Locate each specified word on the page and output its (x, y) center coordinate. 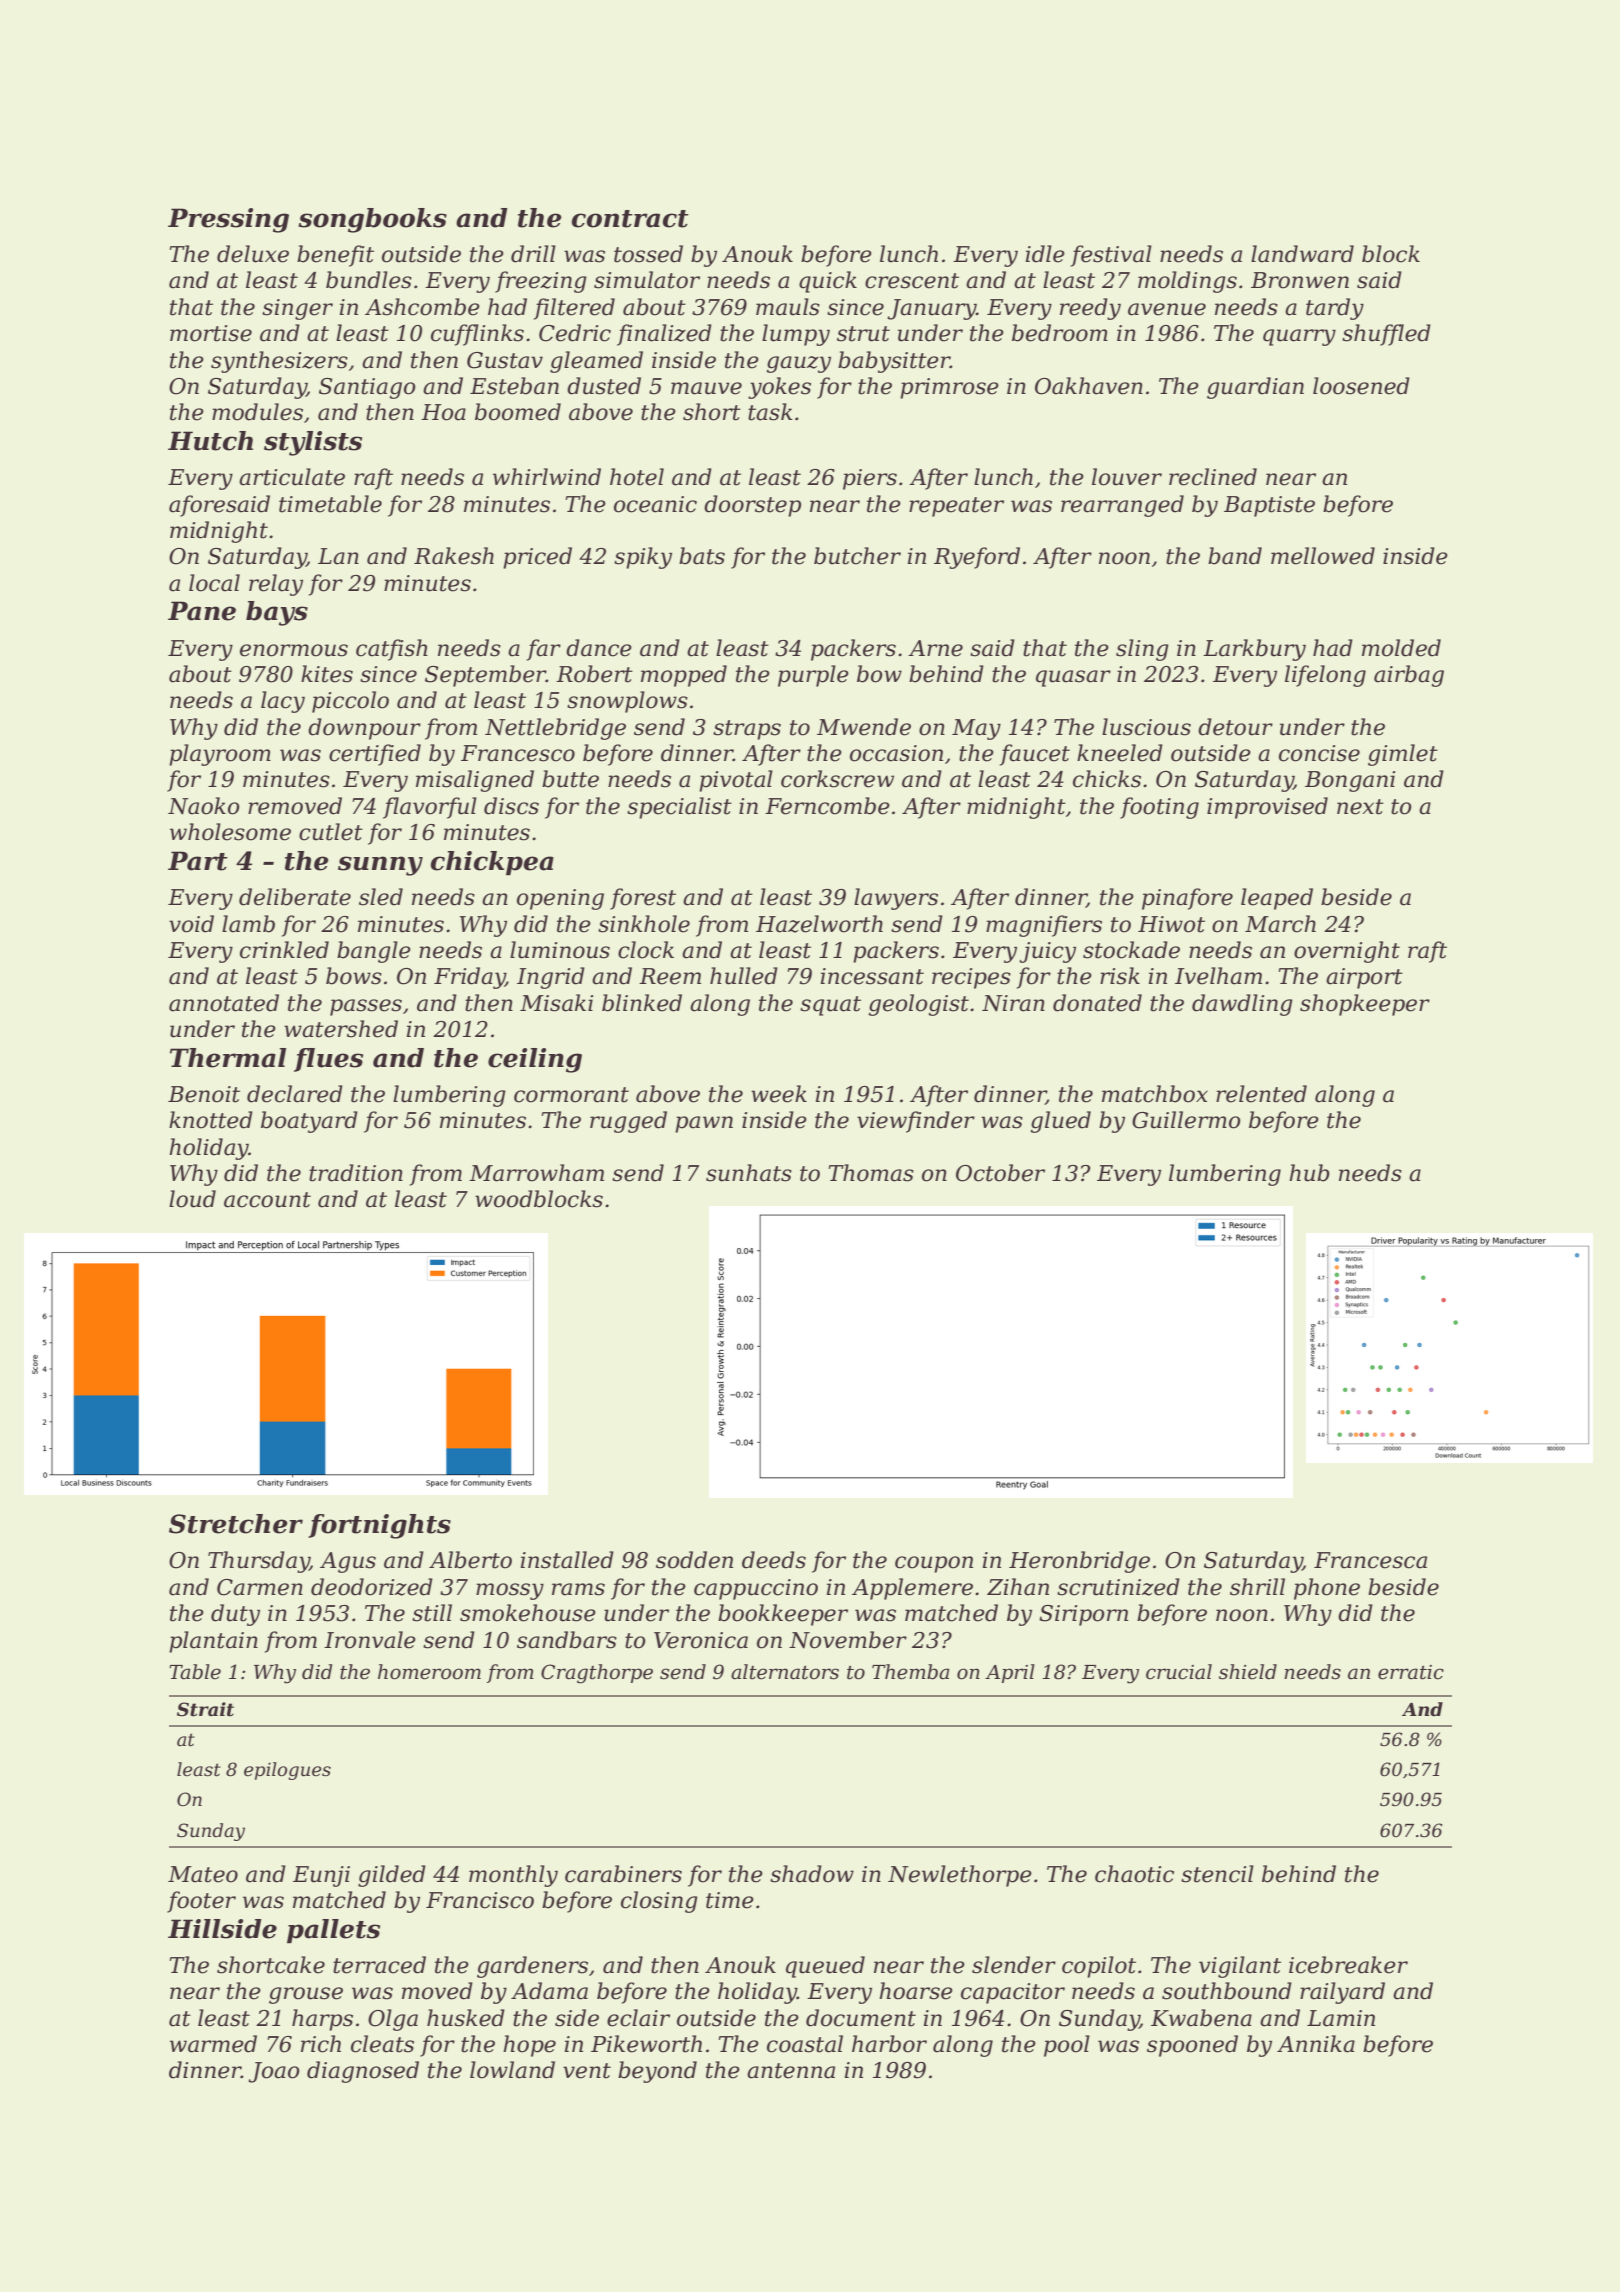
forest (643, 899)
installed (567, 1560)
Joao (274, 2072)
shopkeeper (1365, 1005)
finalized (664, 335)
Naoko (204, 806)
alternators (785, 1672)
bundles (369, 280)
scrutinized (1118, 1587)
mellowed (1323, 556)
